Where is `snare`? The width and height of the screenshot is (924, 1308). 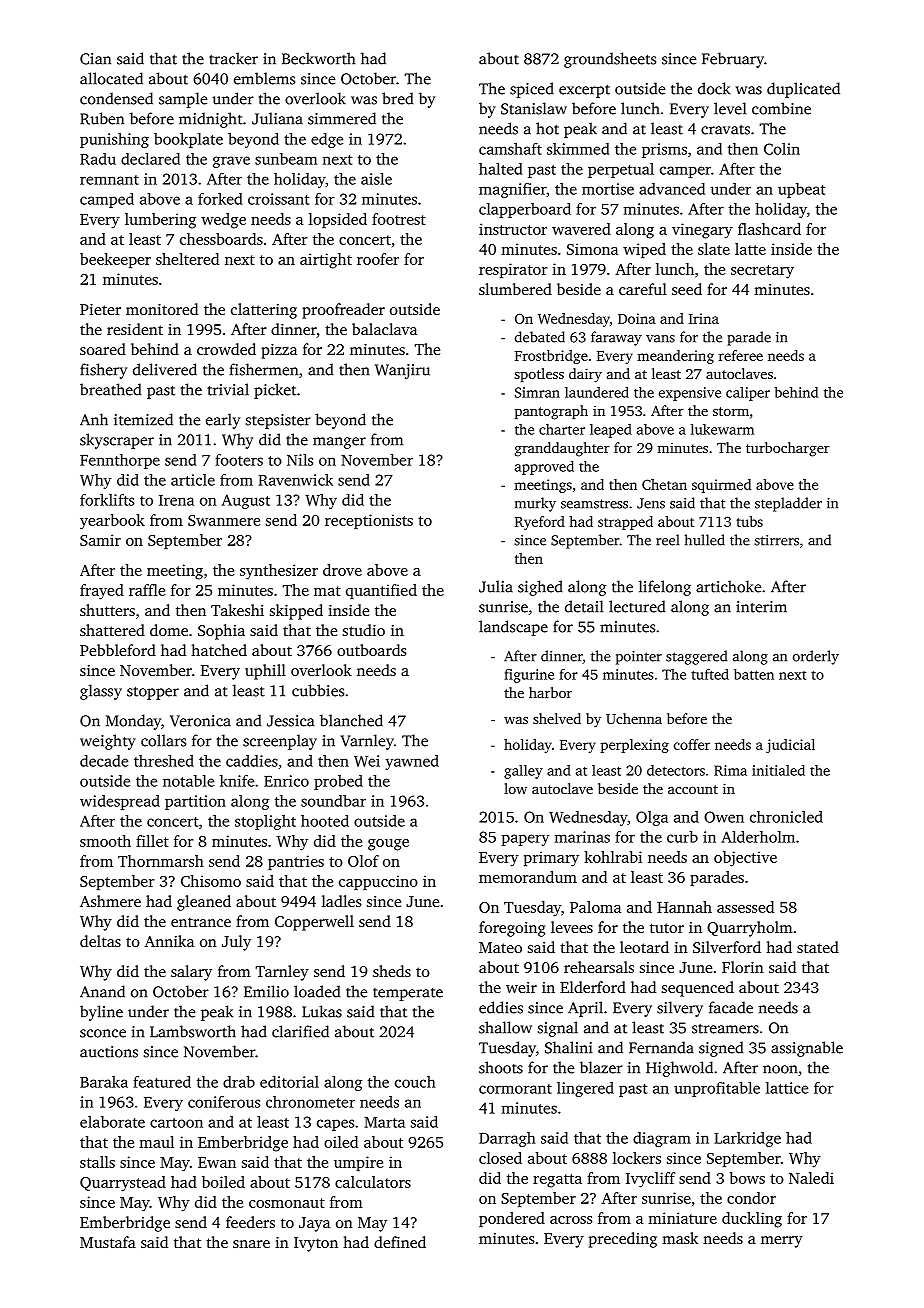
snare is located at coordinates (251, 1244).
